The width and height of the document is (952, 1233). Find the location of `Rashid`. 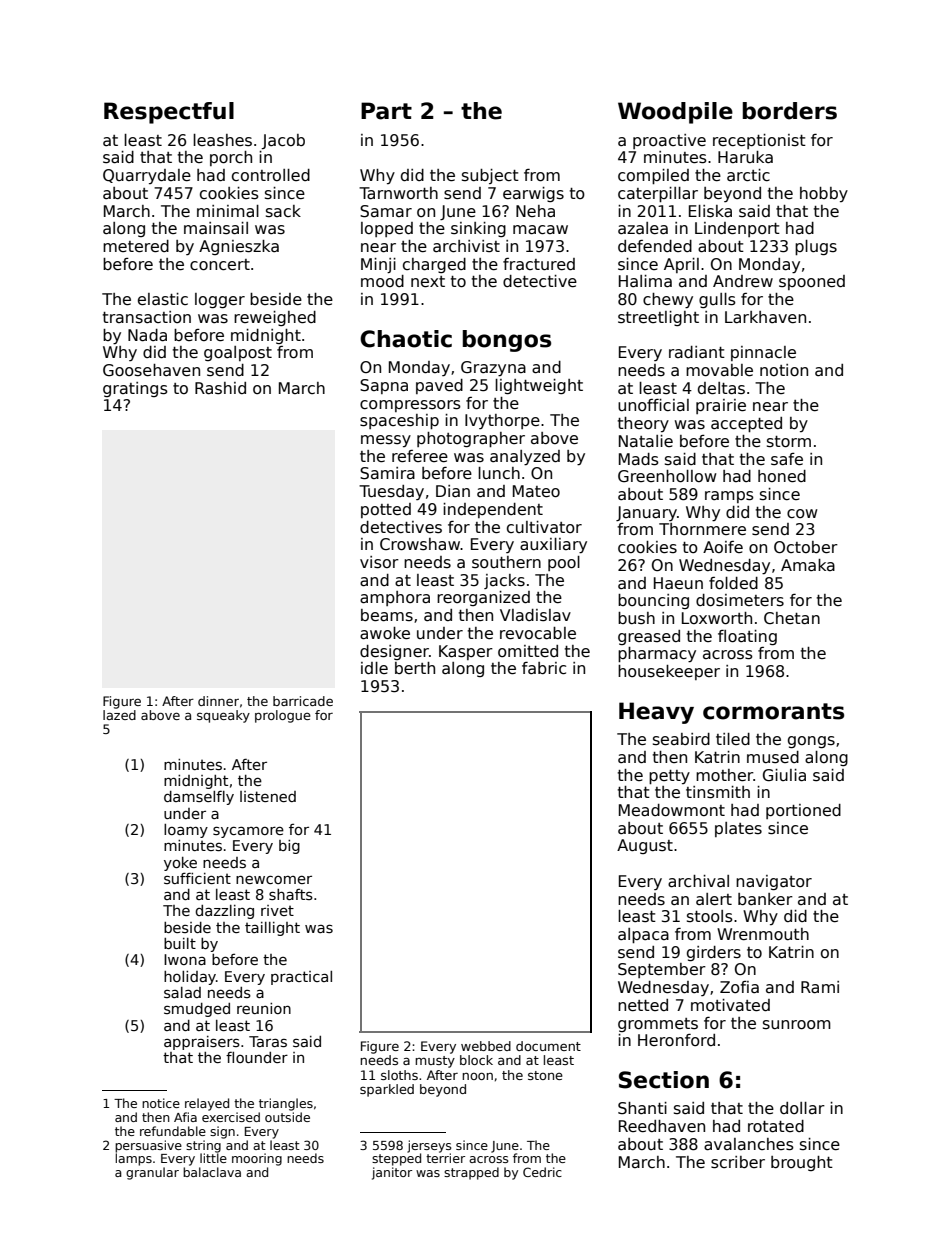

Rashid is located at coordinates (220, 388).
